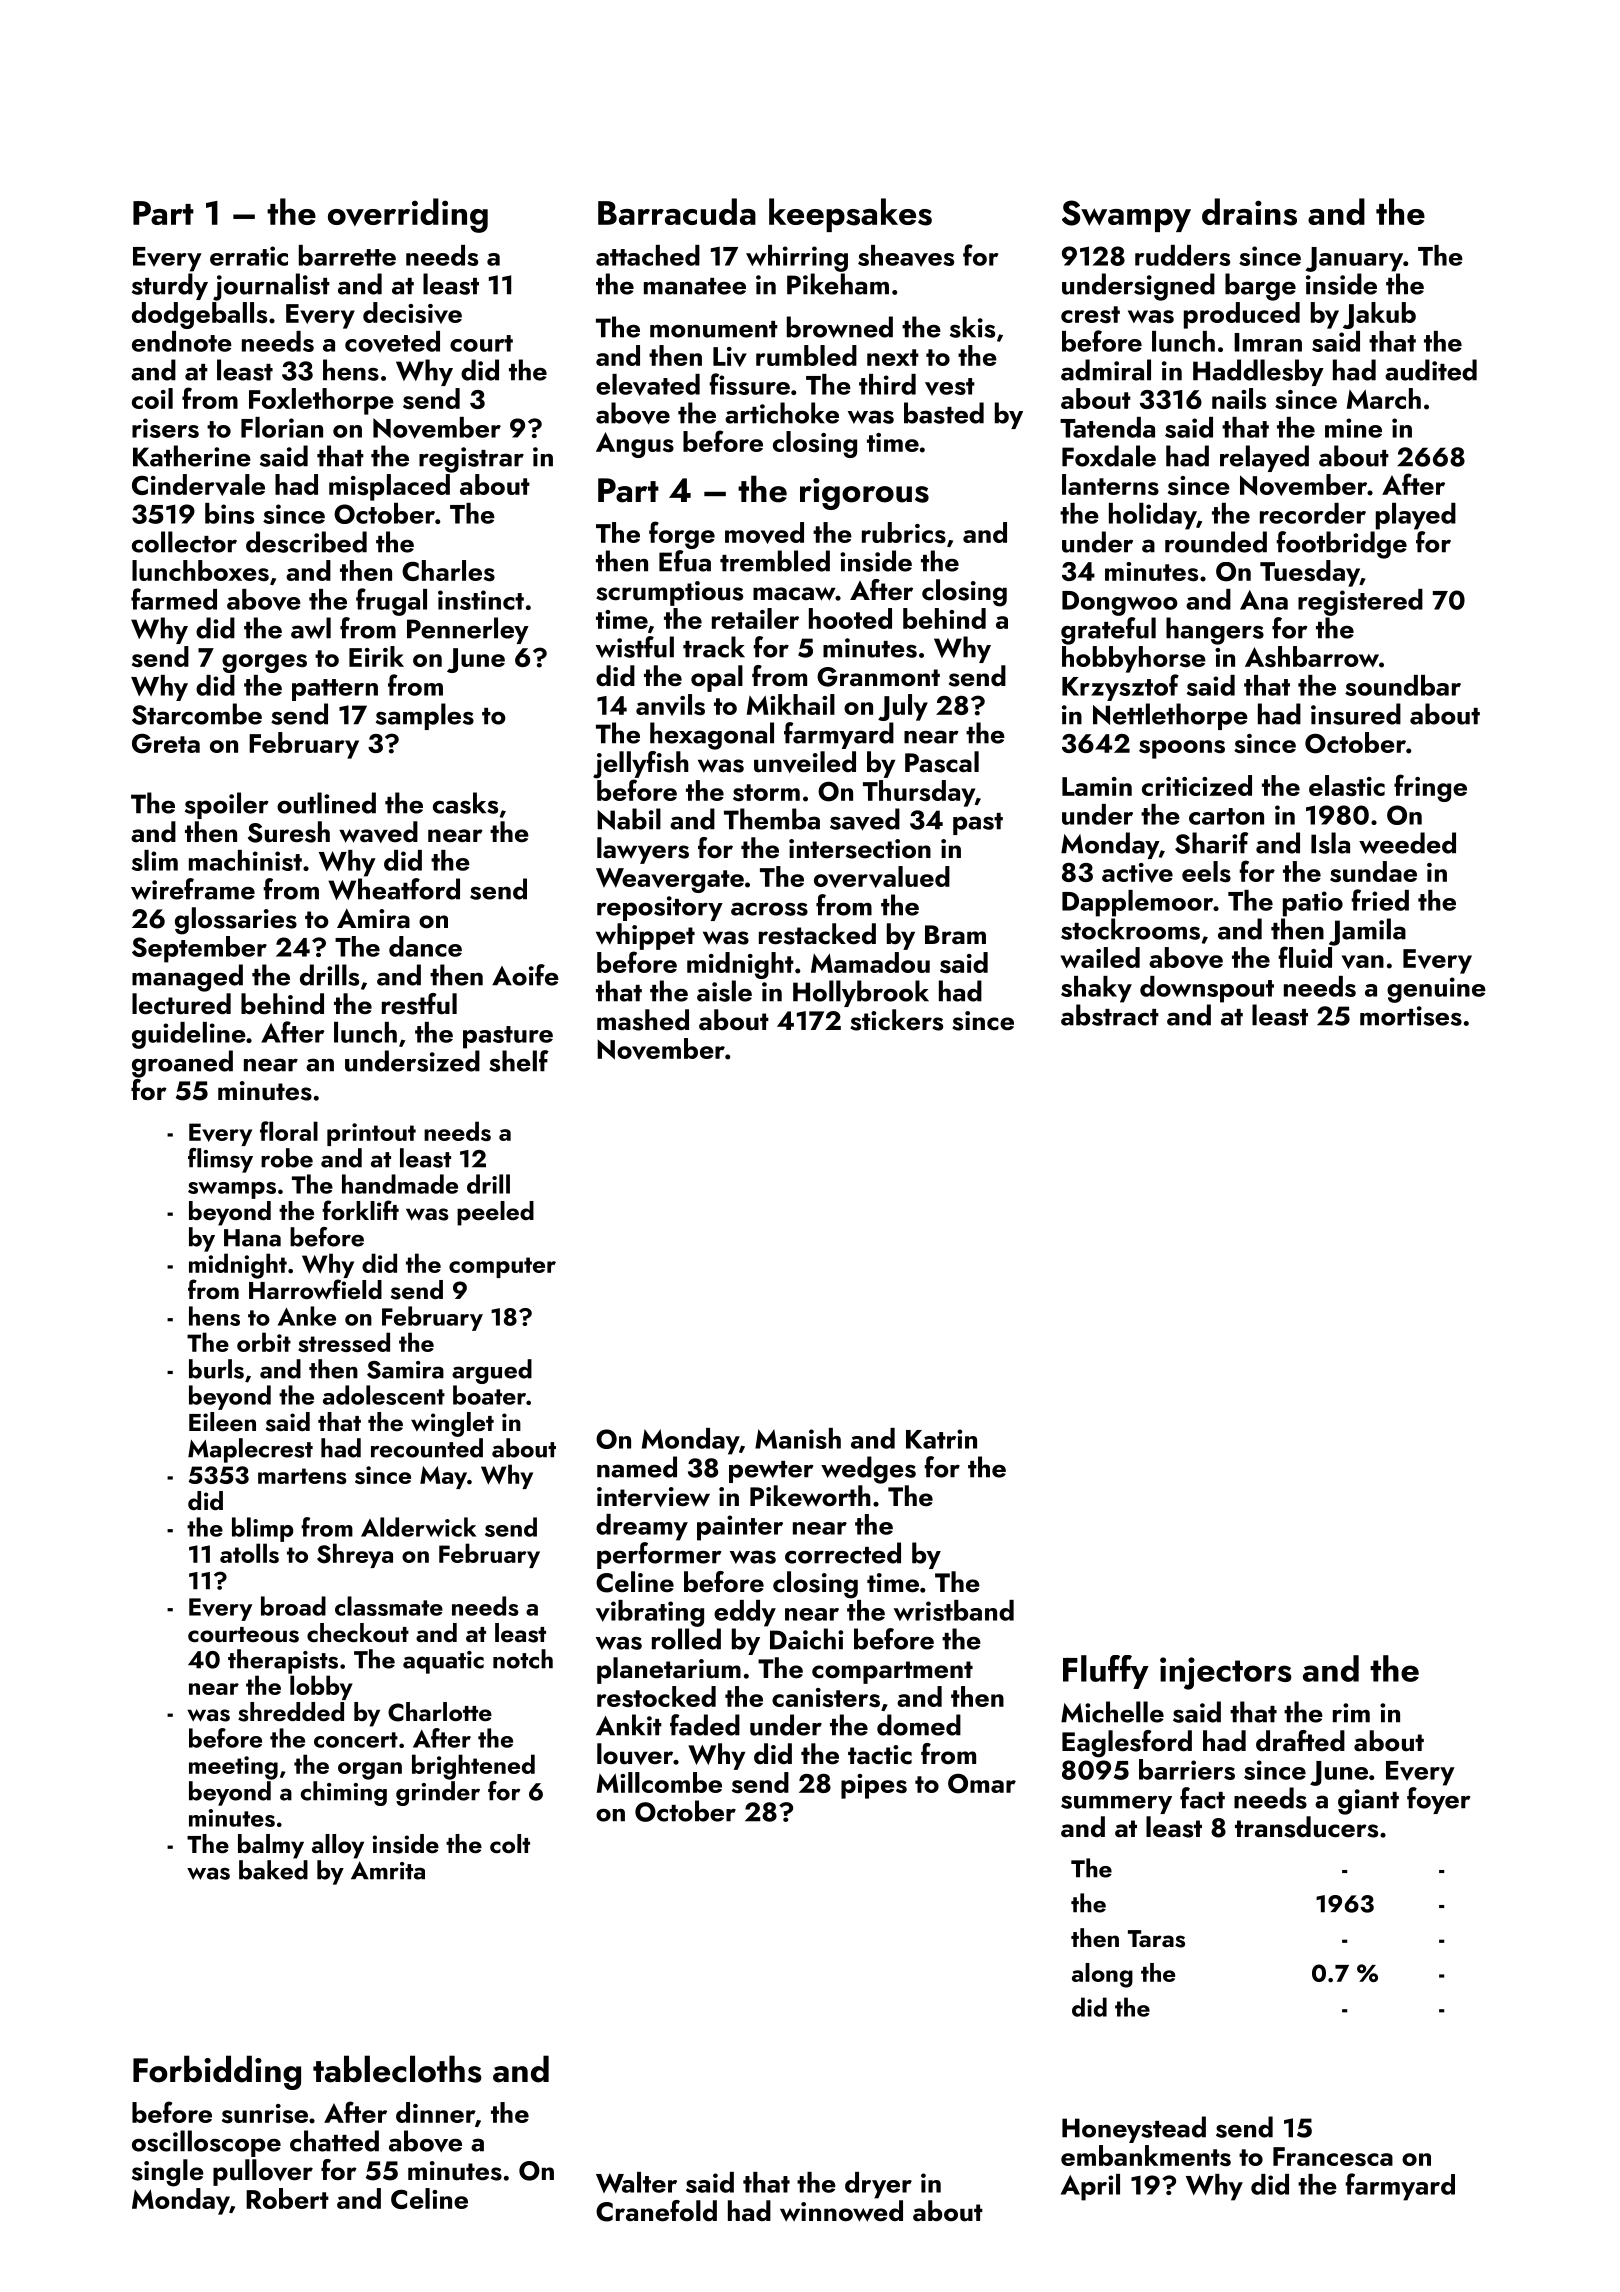 This screenshot has height=2292, width=1620. I want to click on wristband, so click(954, 1610).
